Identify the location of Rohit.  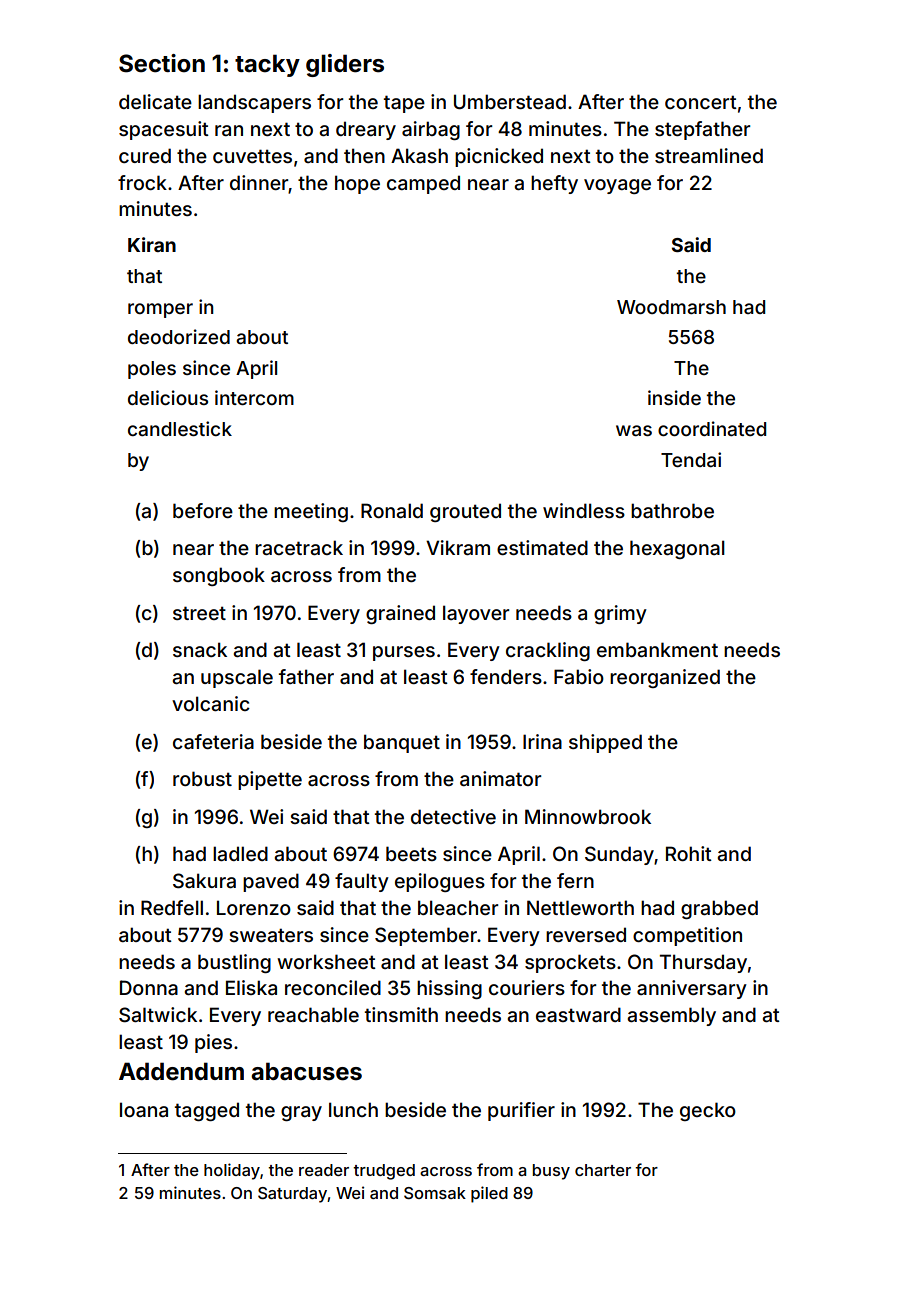
(689, 853).
